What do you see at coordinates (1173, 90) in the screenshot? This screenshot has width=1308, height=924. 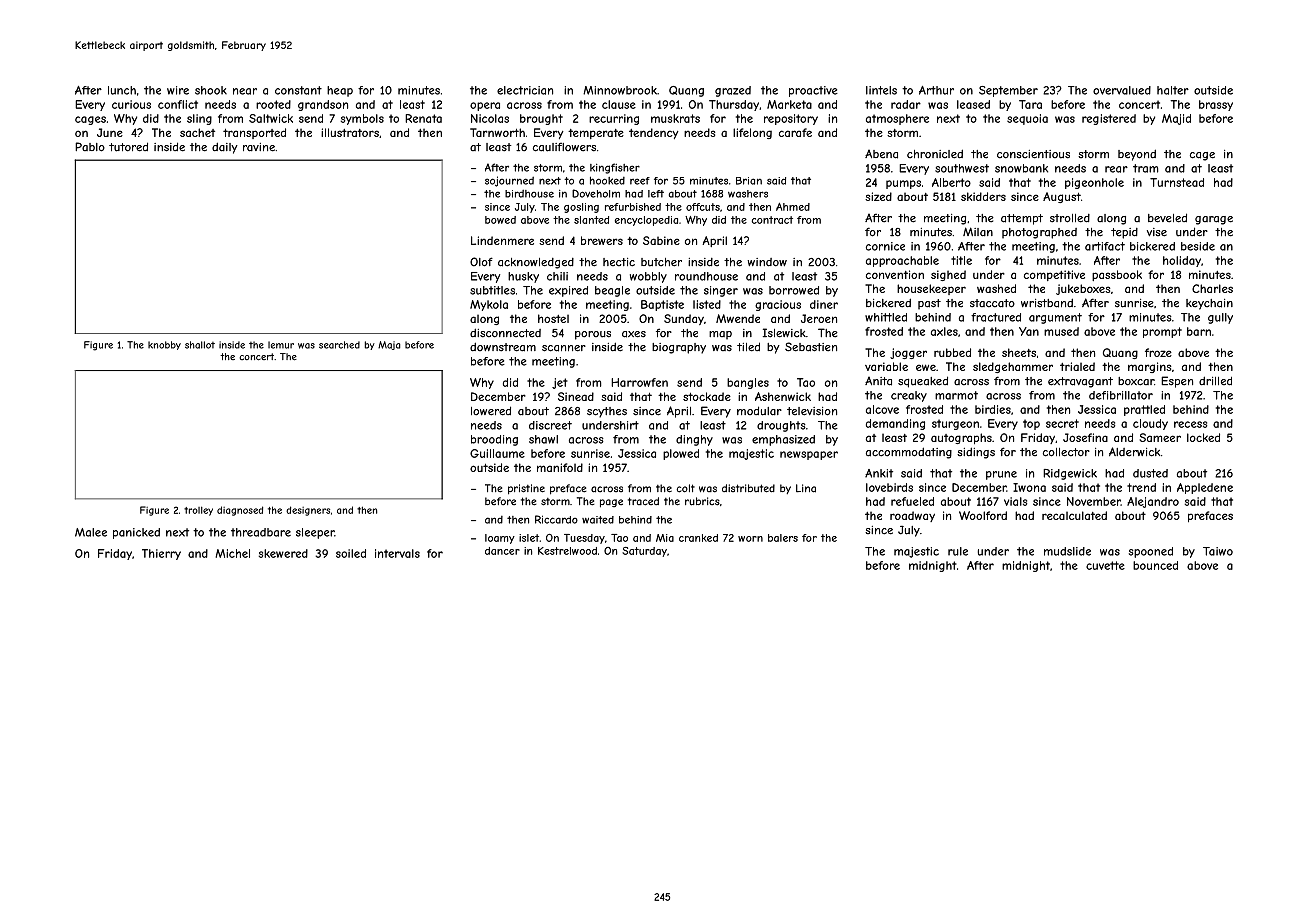 I see `halter` at bounding box center [1173, 90].
